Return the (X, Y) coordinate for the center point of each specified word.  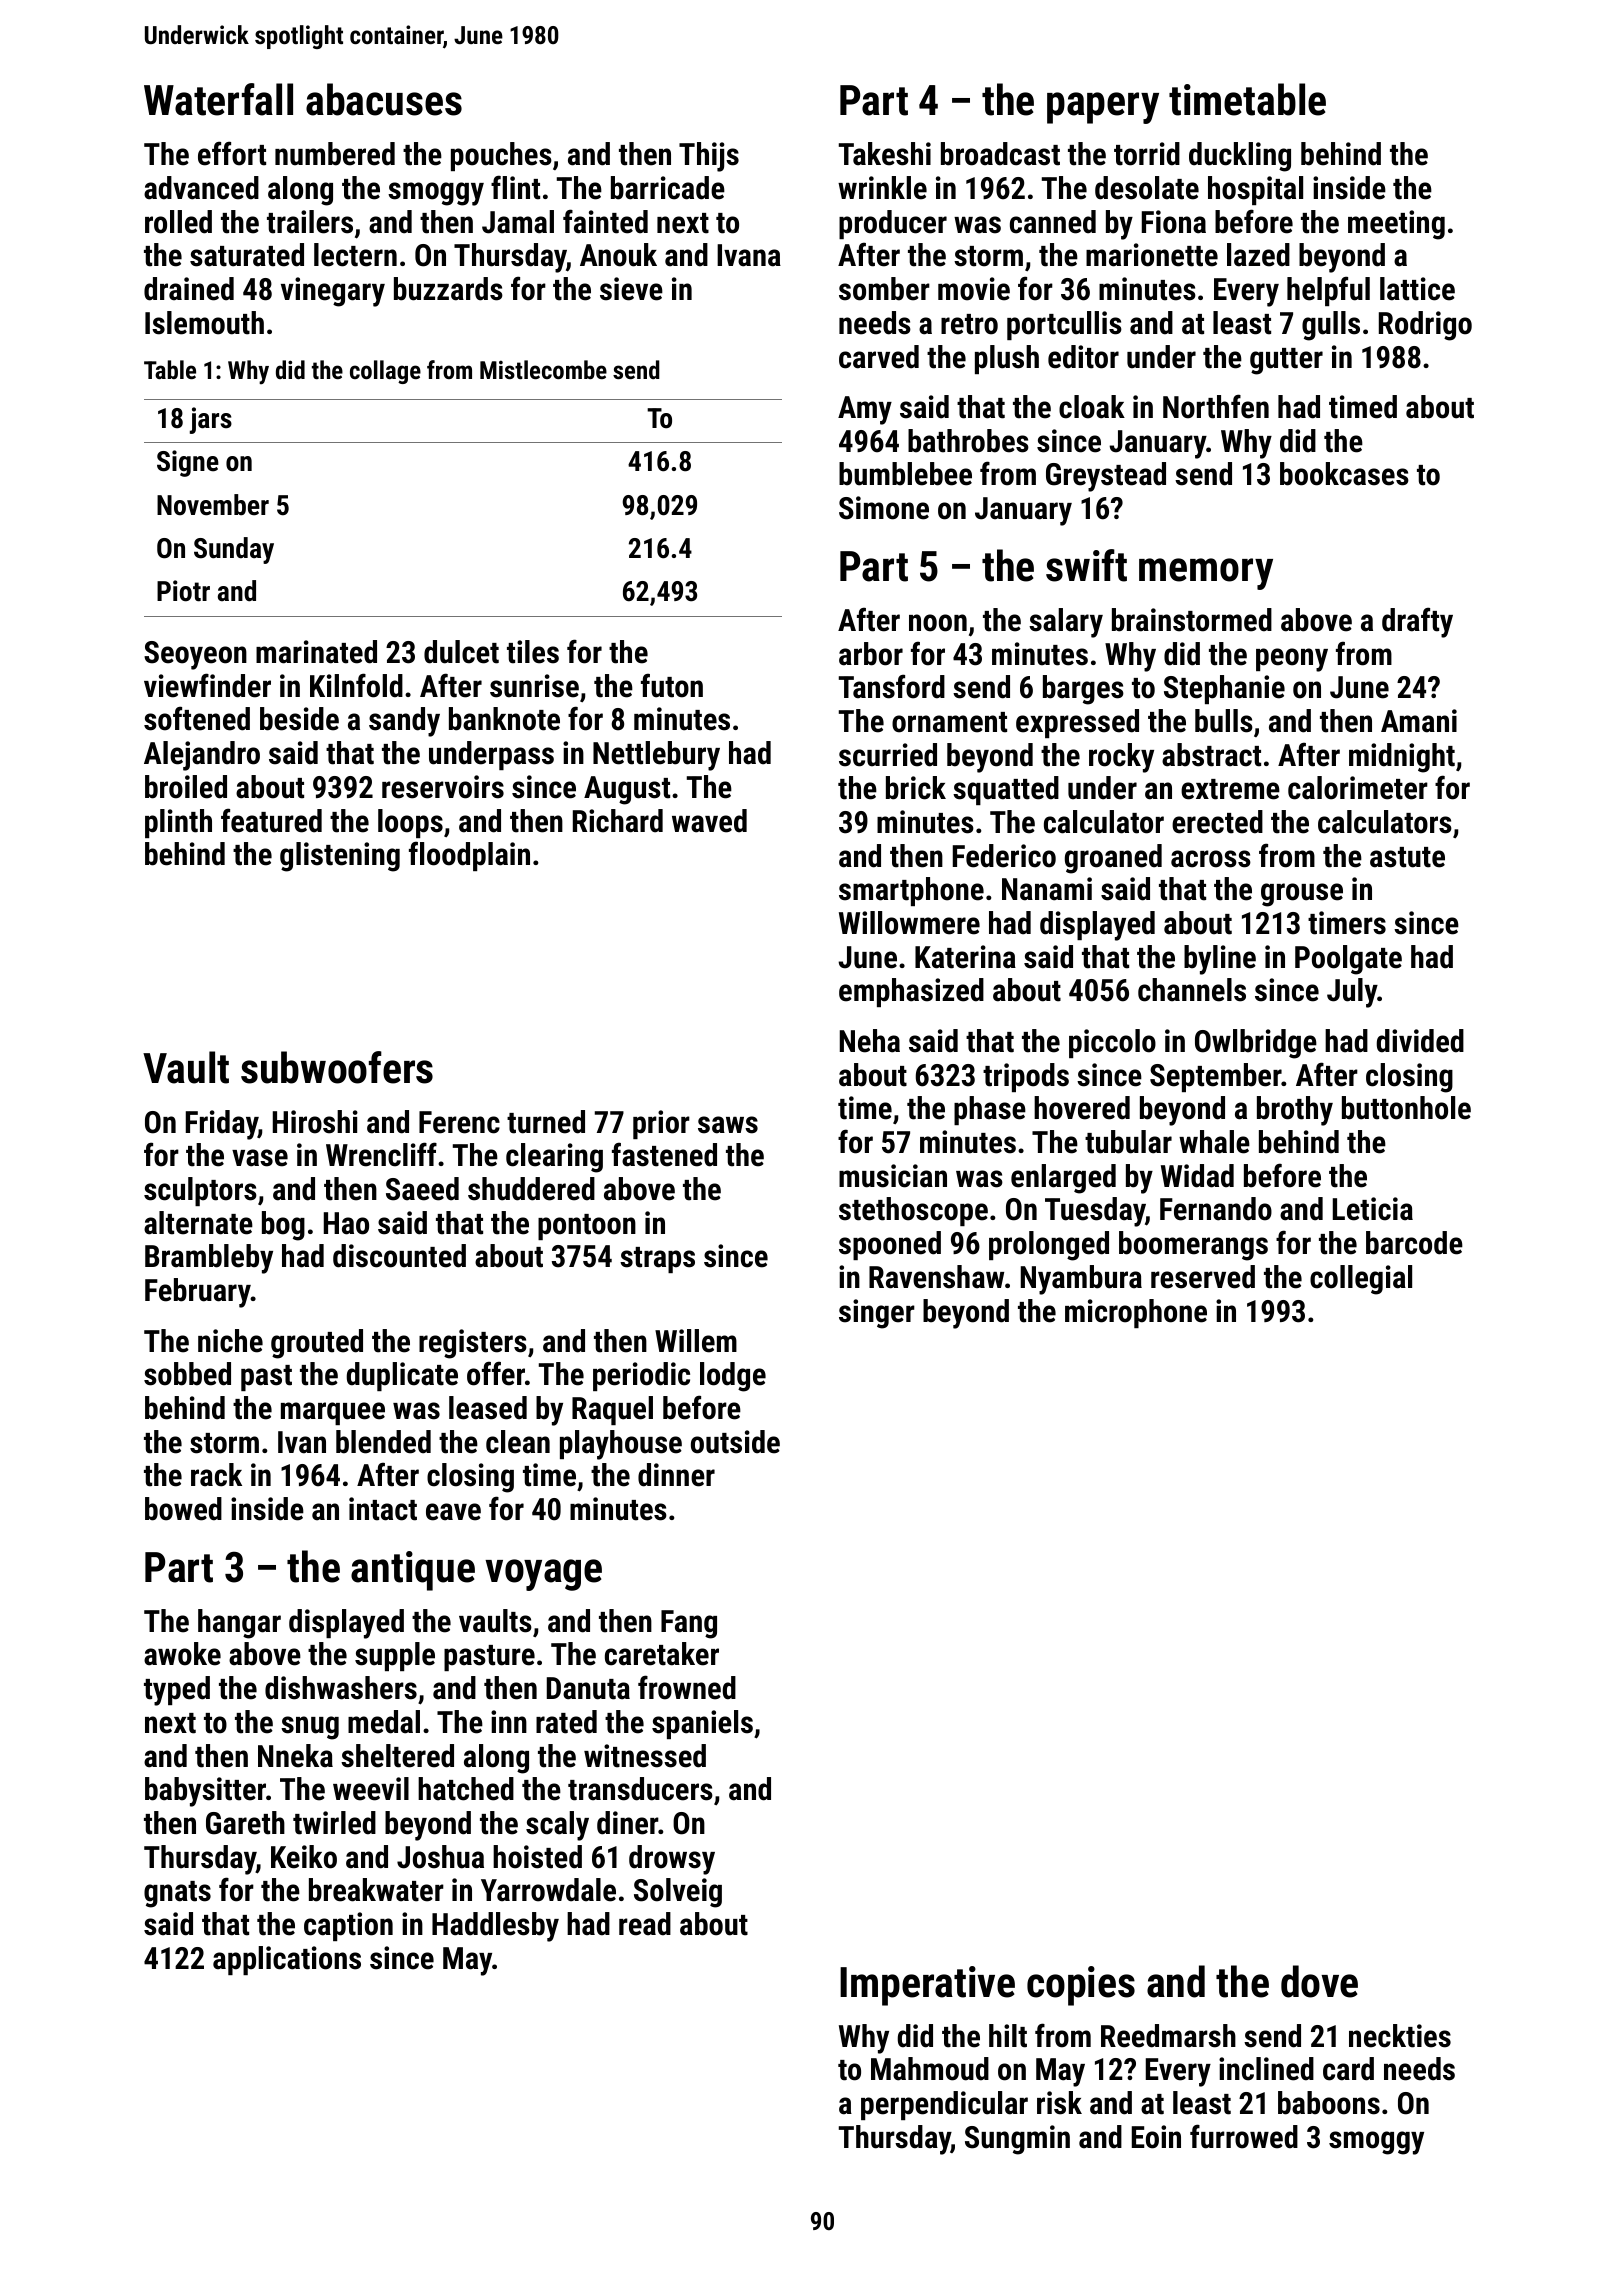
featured (271, 820)
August (627, 790)
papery (1103, 108)
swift (1086, 565)
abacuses (384, 99)
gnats (177, 1894)
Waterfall (218, 99)
